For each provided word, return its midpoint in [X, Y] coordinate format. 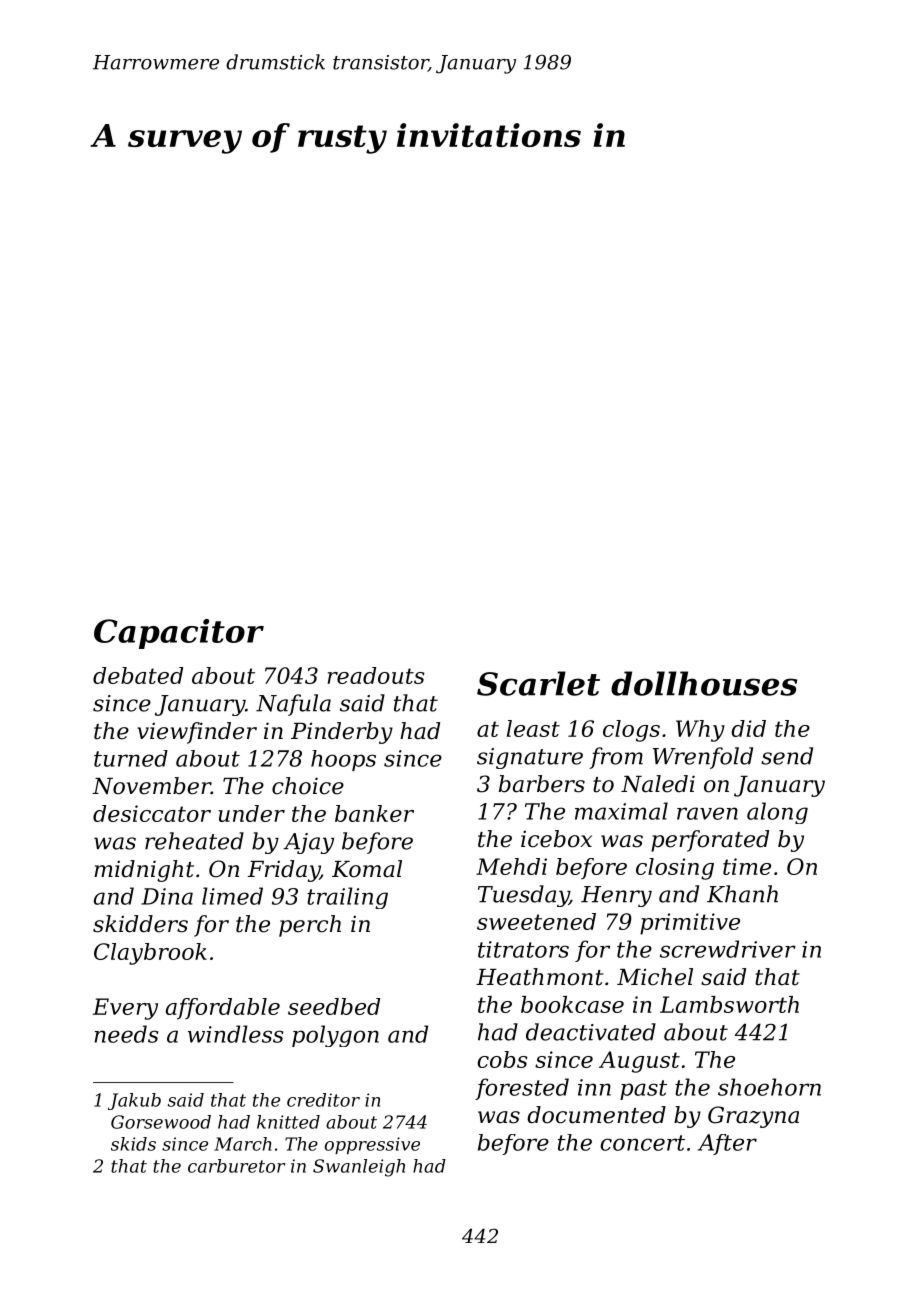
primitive [690, 924]
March [242, 1144]
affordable [223, 1009]
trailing [347, 898]
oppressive [372, 1145]
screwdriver [728, 949]
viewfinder [197, 733]
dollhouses [704, 683]
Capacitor [179, 634]
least [533, 728]
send [787, 756]
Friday [284, 871]
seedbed [334, 1006]
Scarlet [538, 683]
